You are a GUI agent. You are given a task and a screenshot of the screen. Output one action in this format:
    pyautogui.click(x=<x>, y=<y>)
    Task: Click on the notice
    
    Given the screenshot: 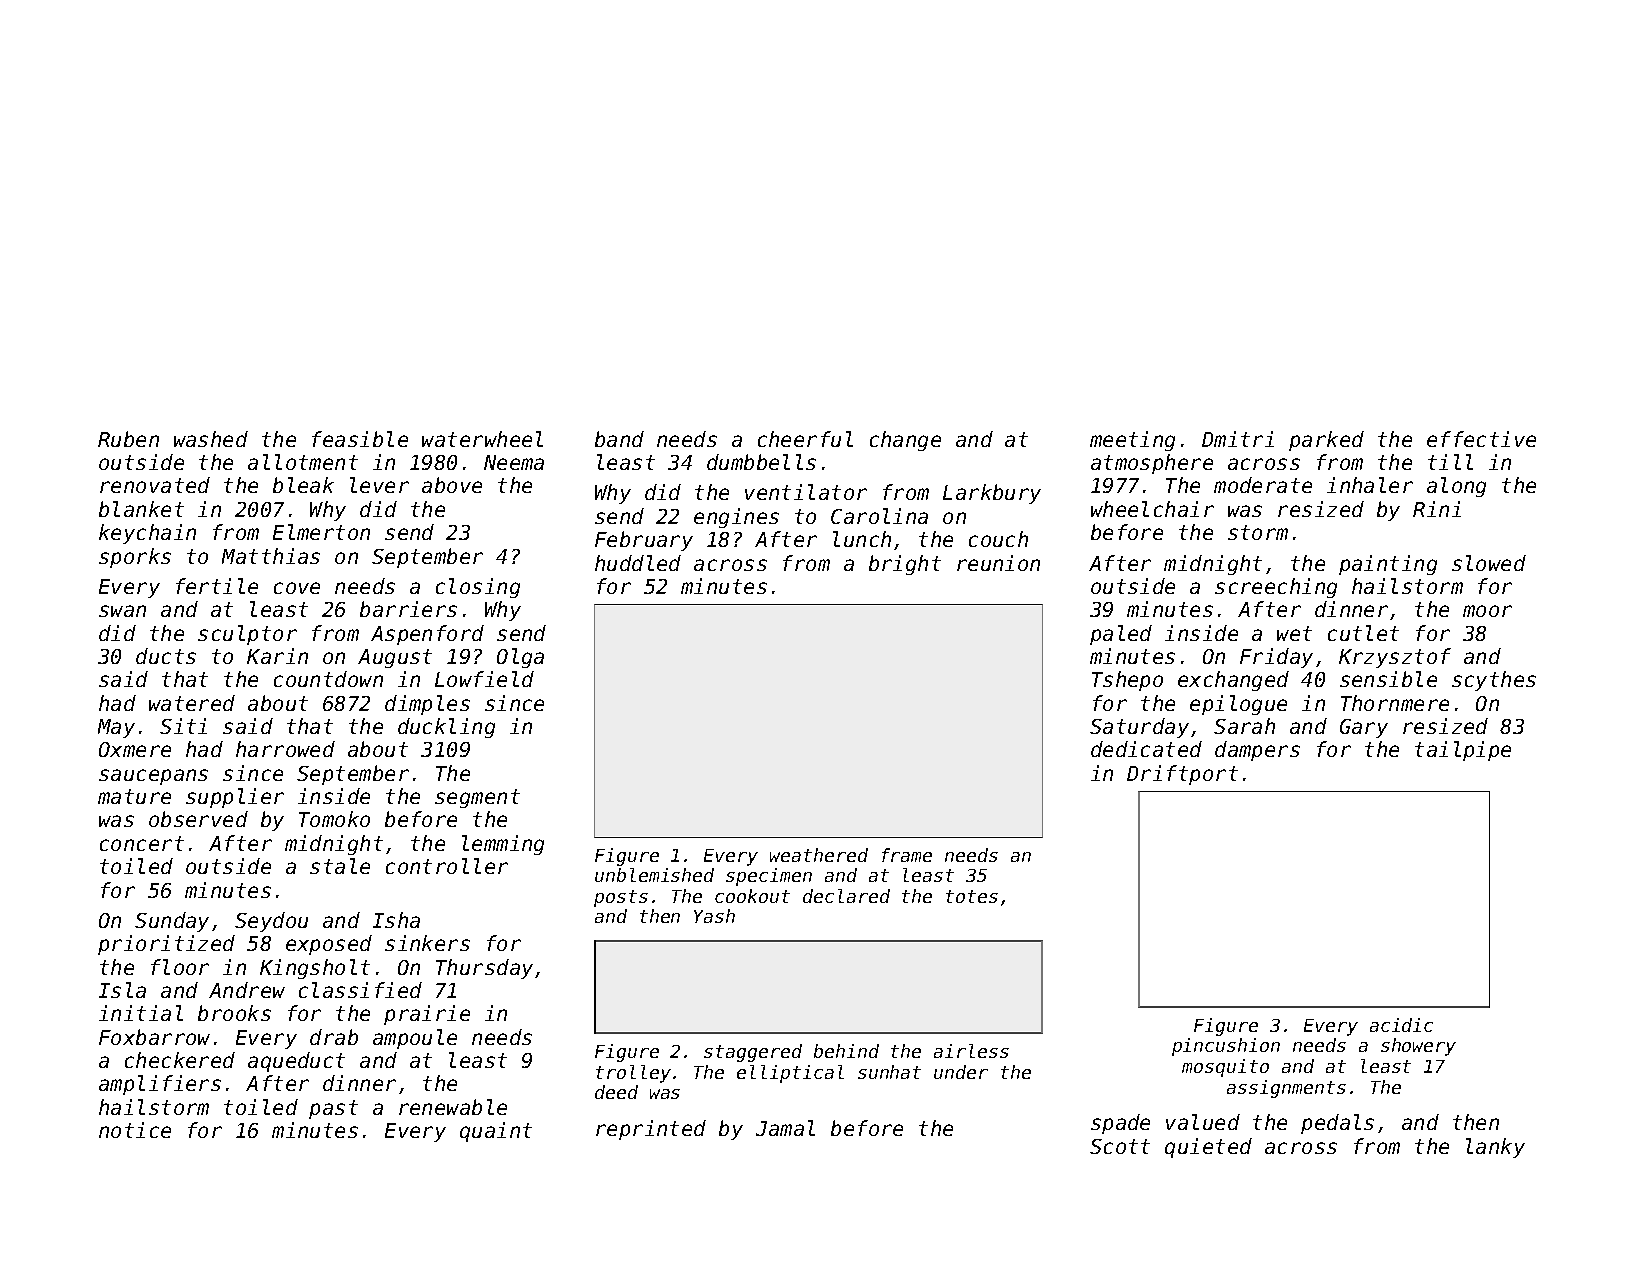 What is the action you would take?
    pyautogui.click(x=135, y=1130)
